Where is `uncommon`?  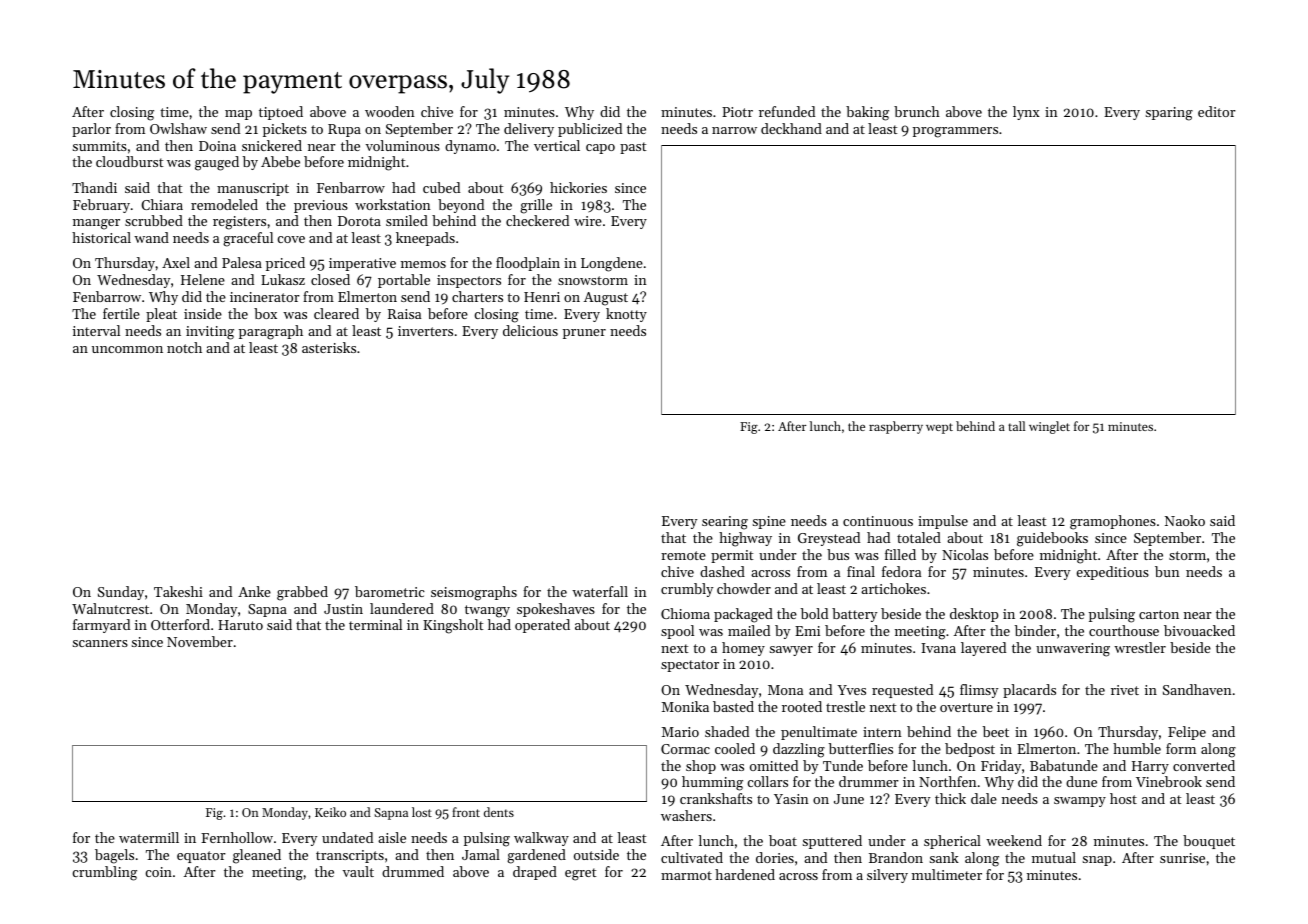 uncommon is located at coordinates (127, 349).
